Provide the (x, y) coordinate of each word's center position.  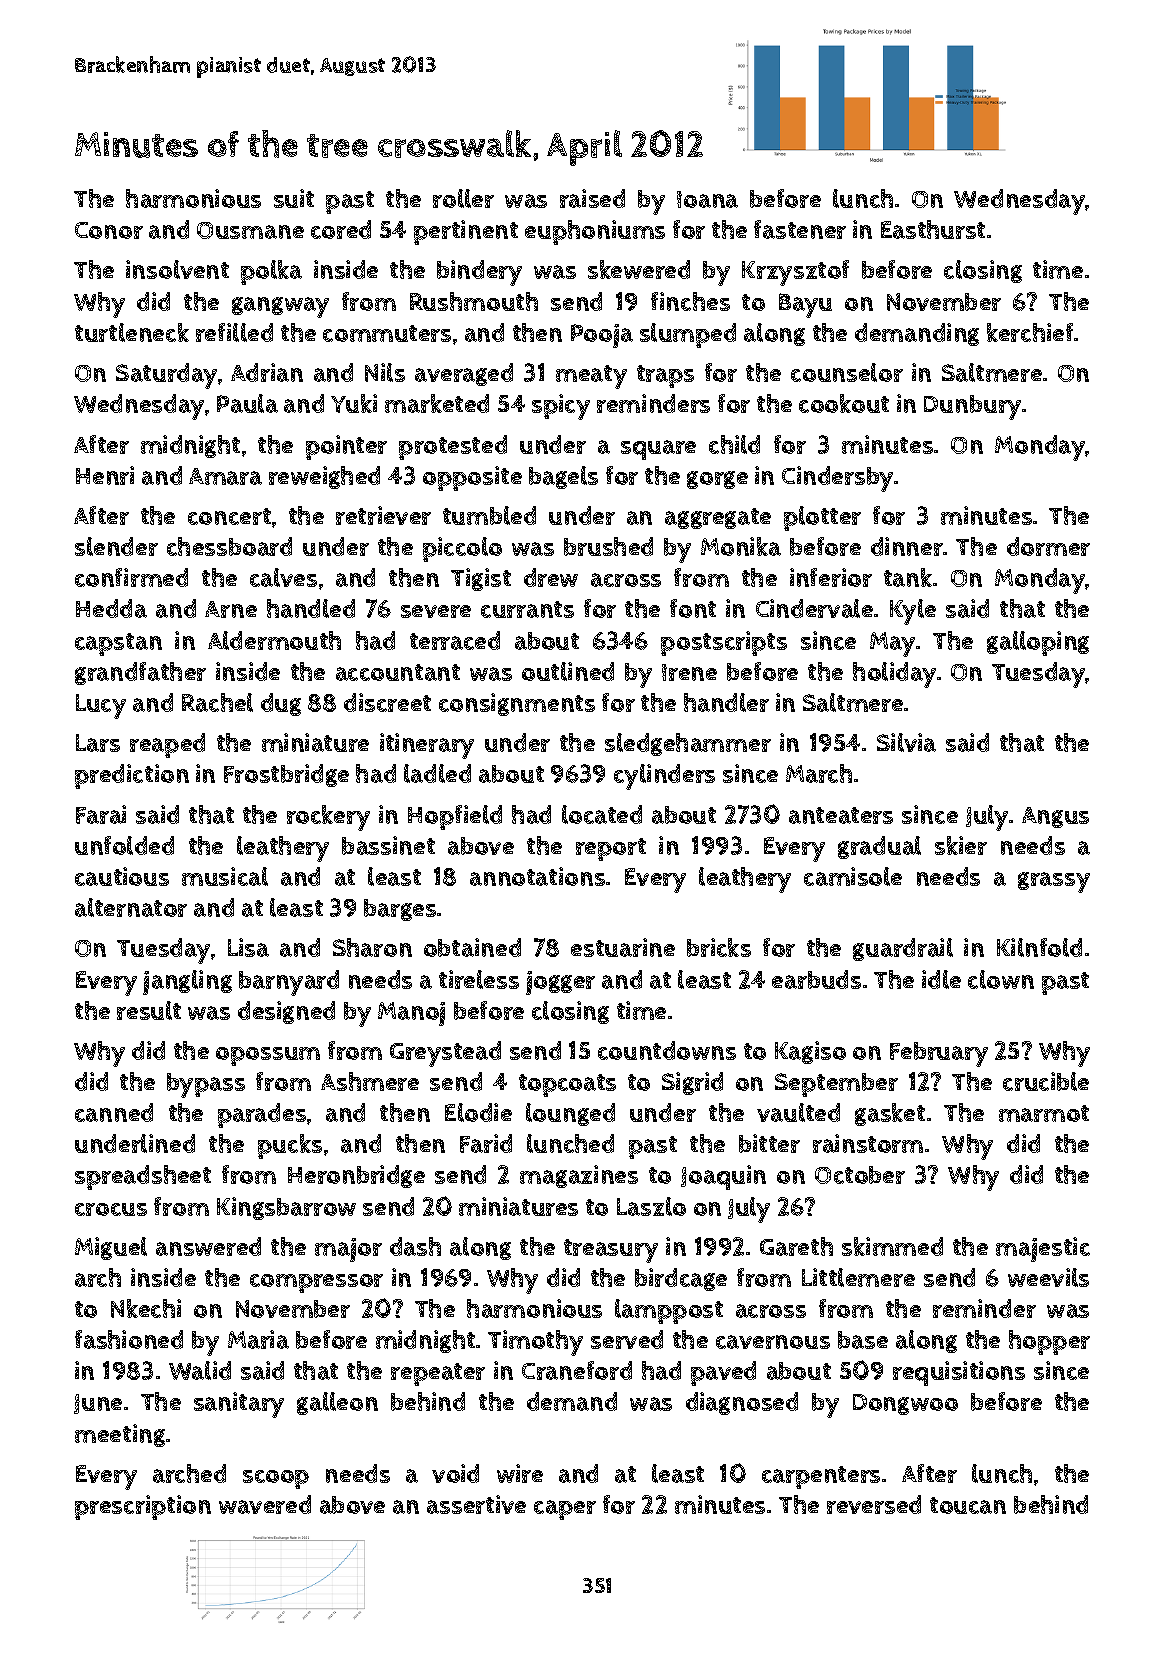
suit (294, 198)
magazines (579, 1176)
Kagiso (810, 1052)
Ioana (707, 199)
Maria (258, 1339)
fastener (800, 229)
